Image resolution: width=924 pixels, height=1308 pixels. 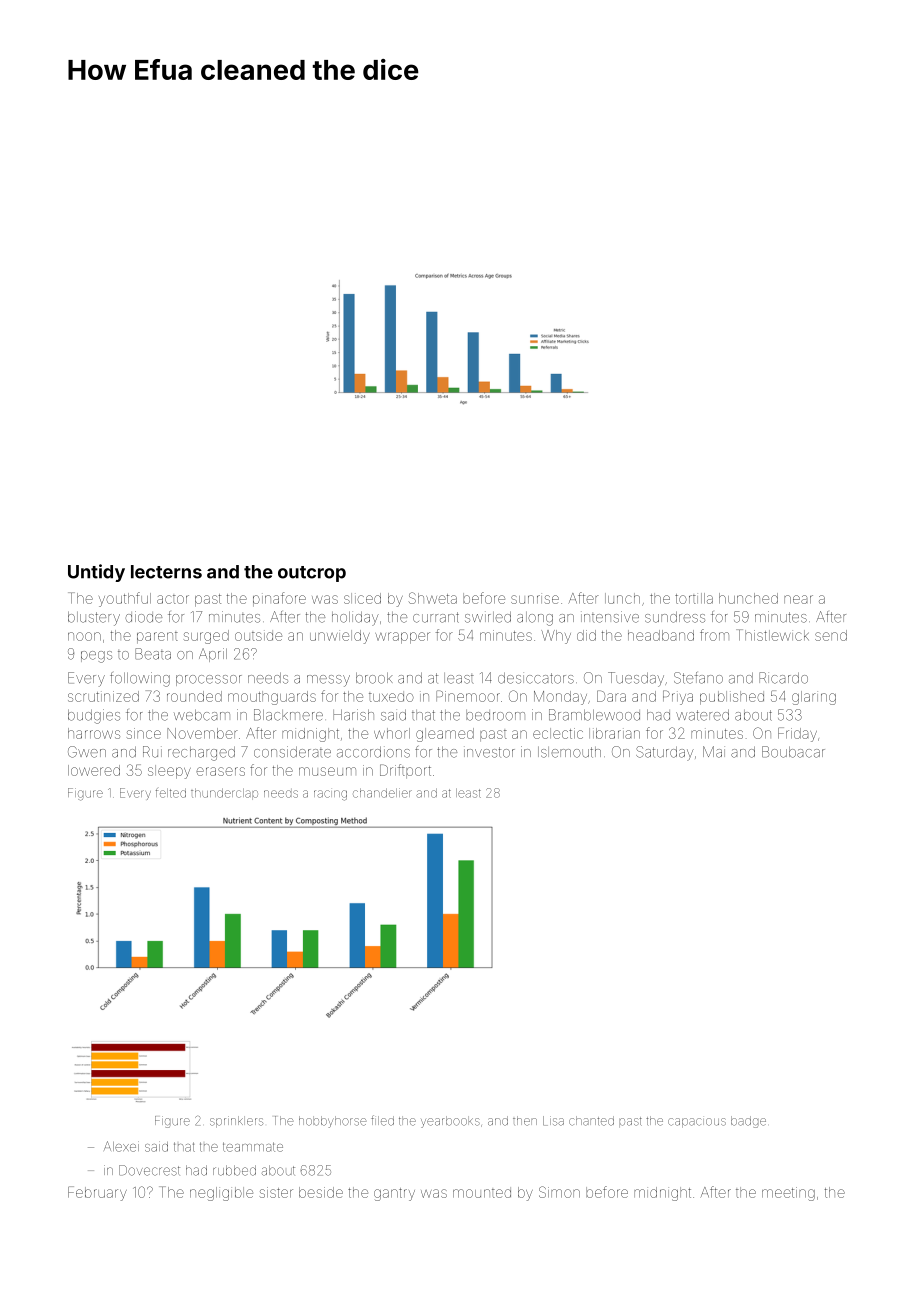 I want to click on then, so click(x=525, y=1121).
